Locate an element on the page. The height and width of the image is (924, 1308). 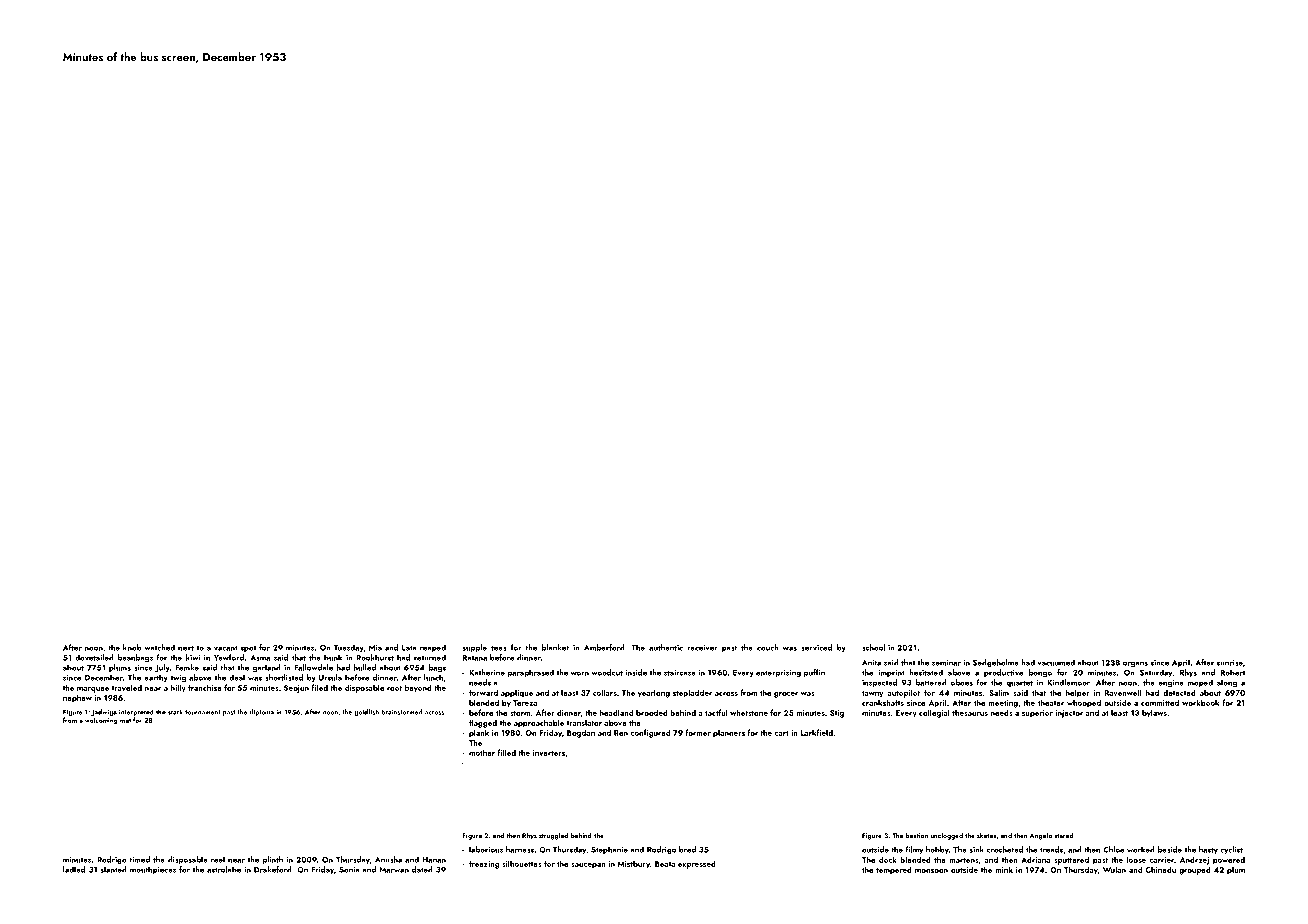
unclogged is located at coordinates (946, 836).
